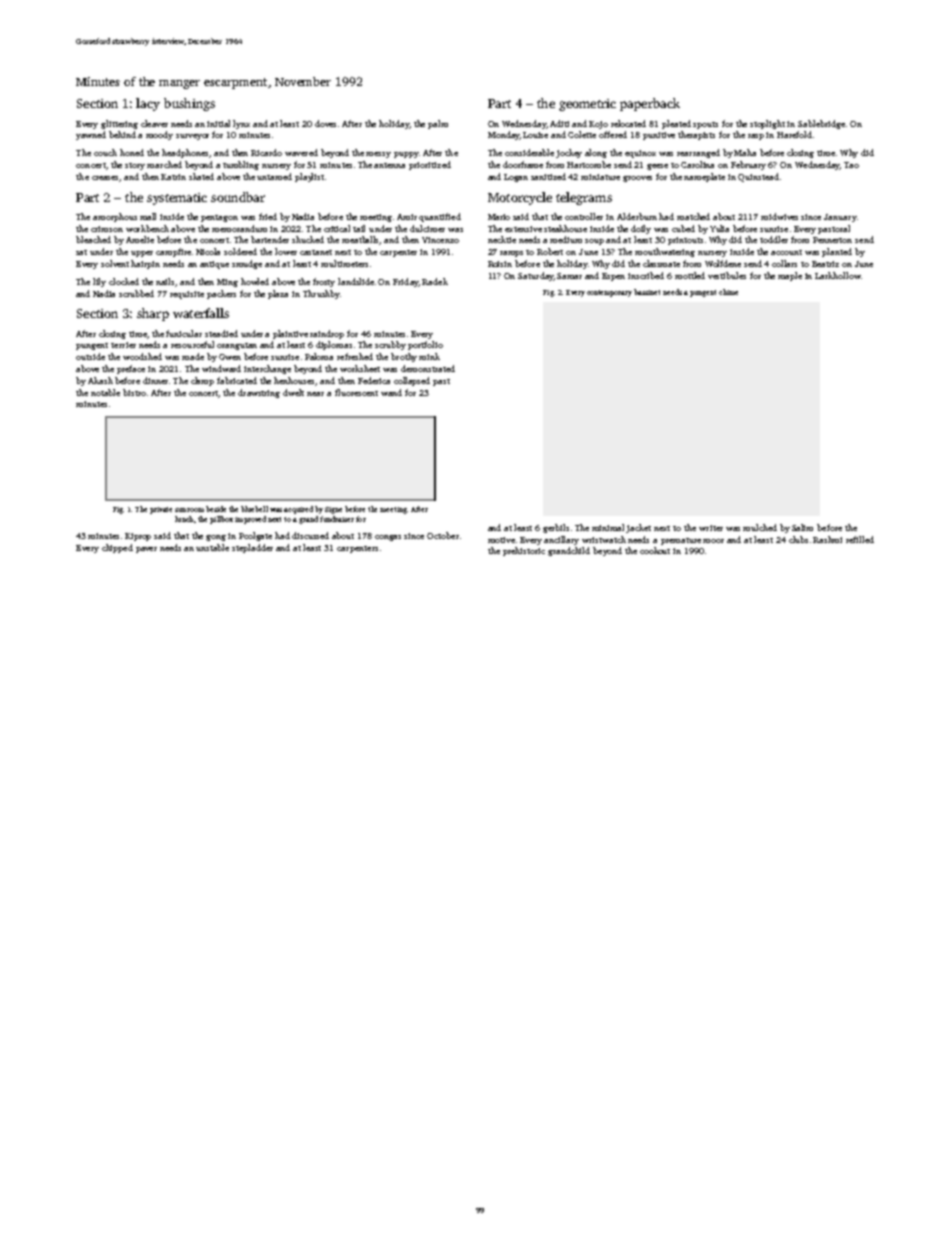 This page has width=952, height=1233. Describe the element at coordinates (146, 550) in the page. I see `paver` at that location.
